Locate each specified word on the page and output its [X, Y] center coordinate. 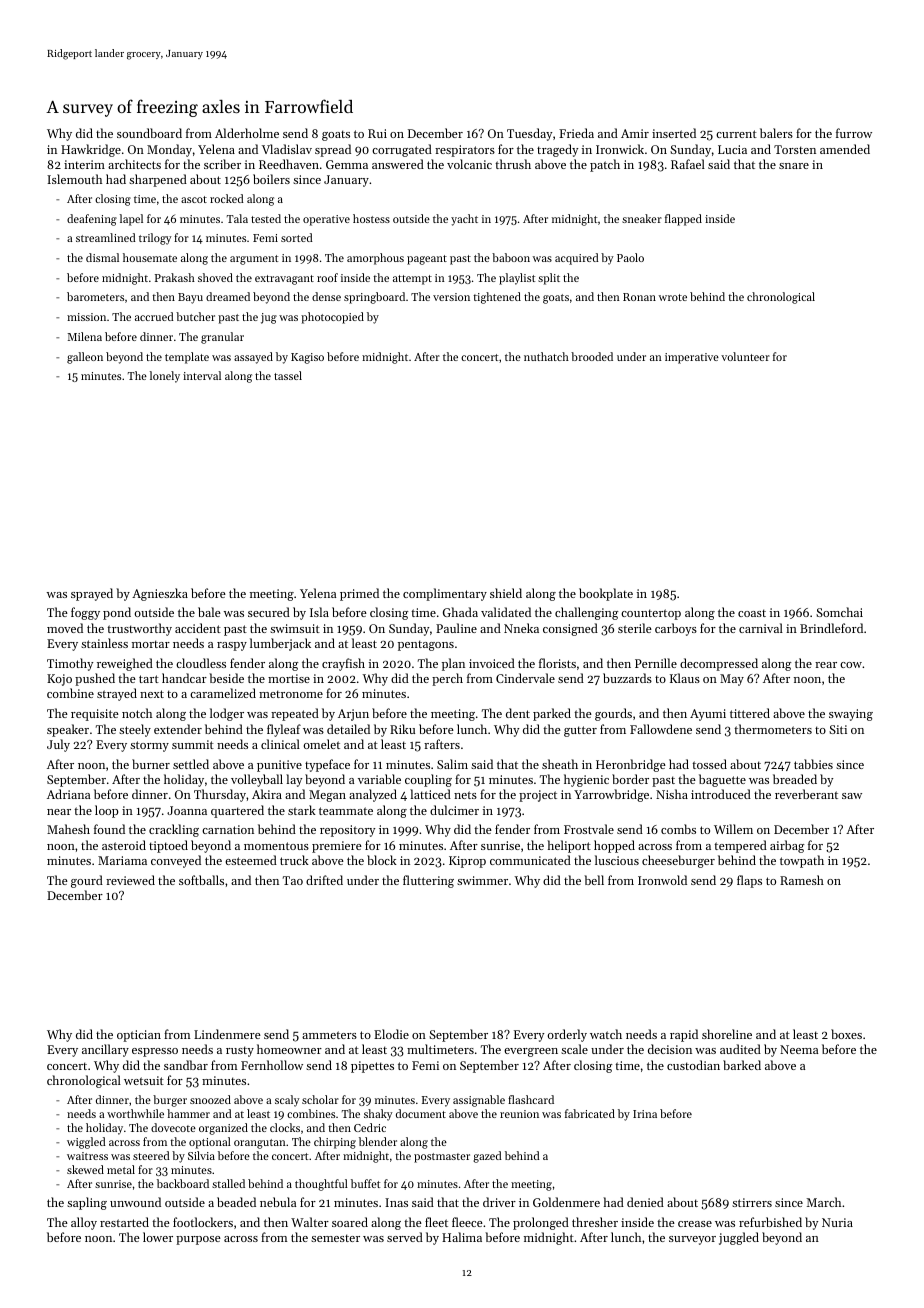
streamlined [106, 237]
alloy [84, 1223]
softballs [201, 880]
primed [359, 594]
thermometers [773, 729]
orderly [567, 1035]
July [58, 745]
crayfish [343, 664]
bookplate [606, 594]
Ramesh [802, 880]
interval [202, 375]
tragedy [557, 150]
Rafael [688, 164]
